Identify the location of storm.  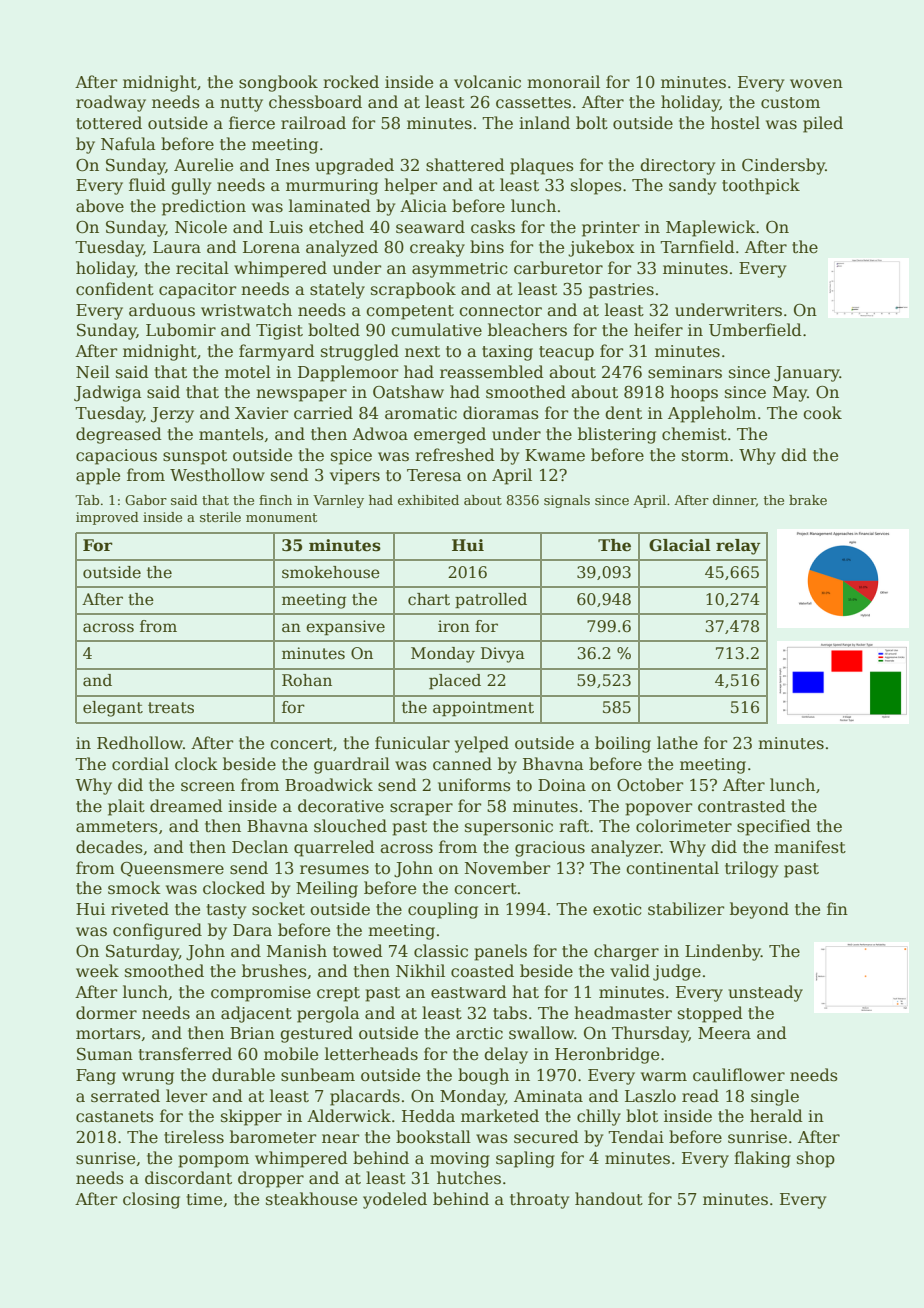
(705, 456).
